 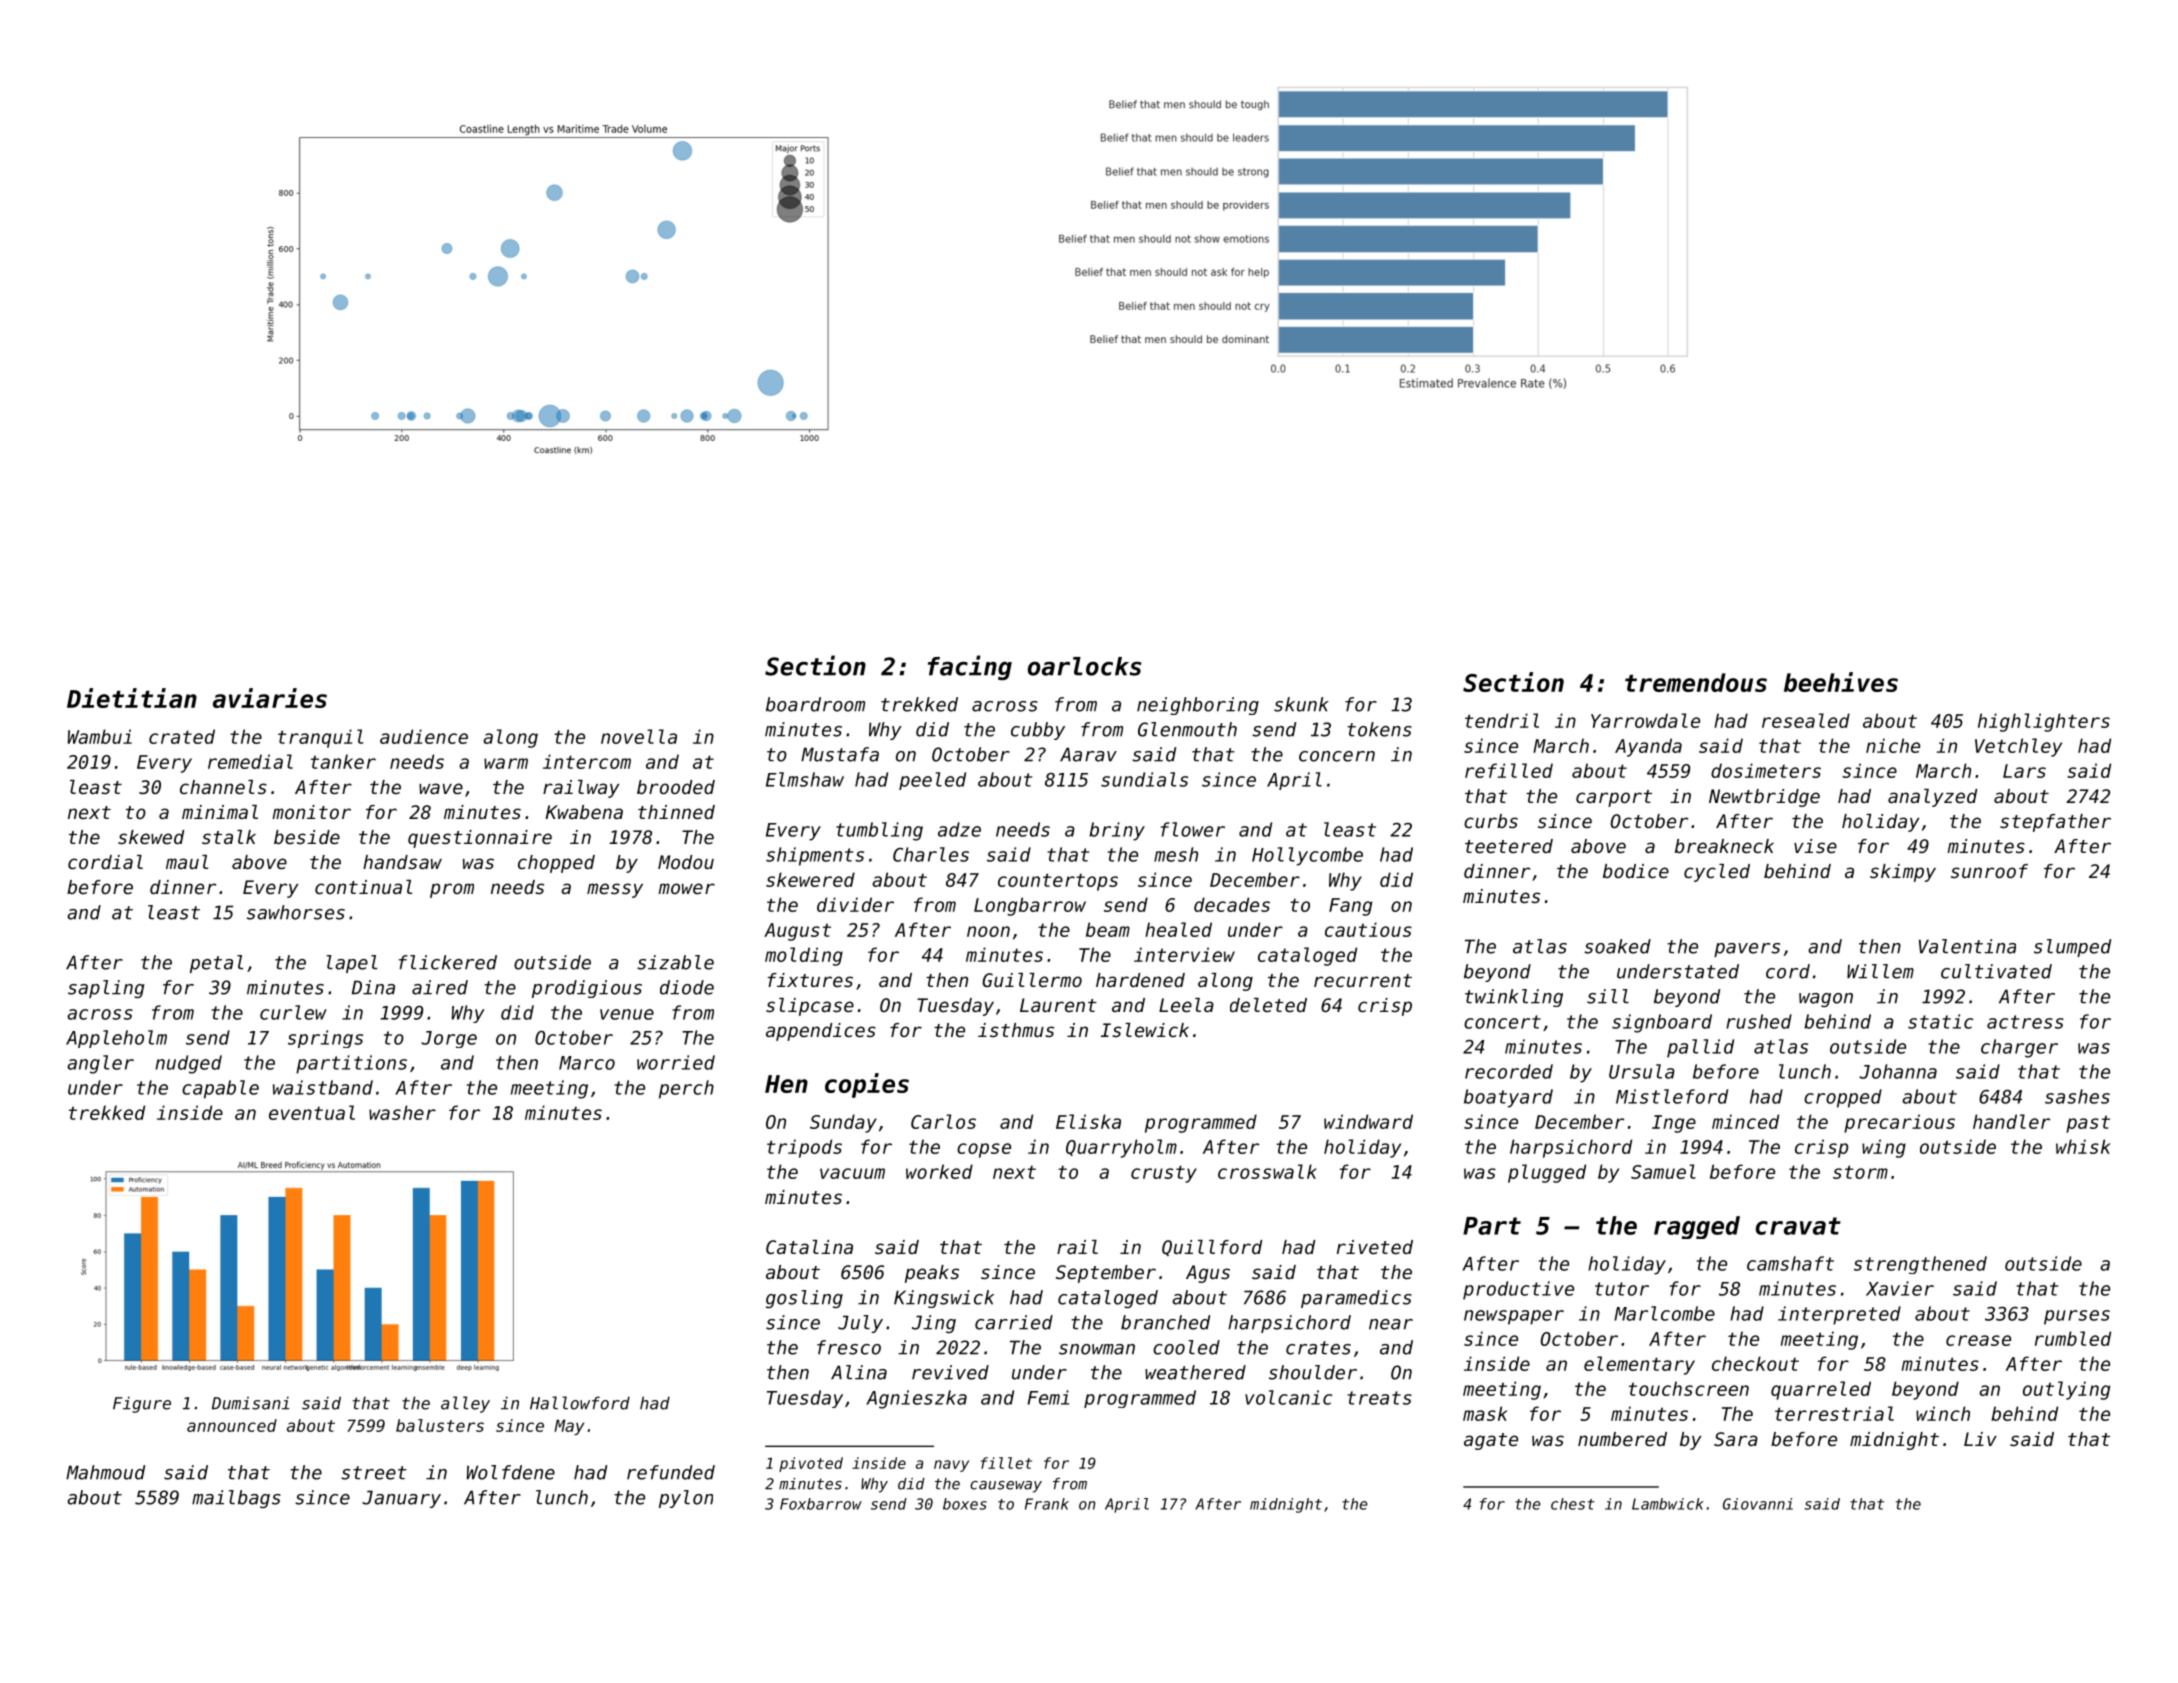 I want to click on snowman, so click(x=1097, y=1349).
